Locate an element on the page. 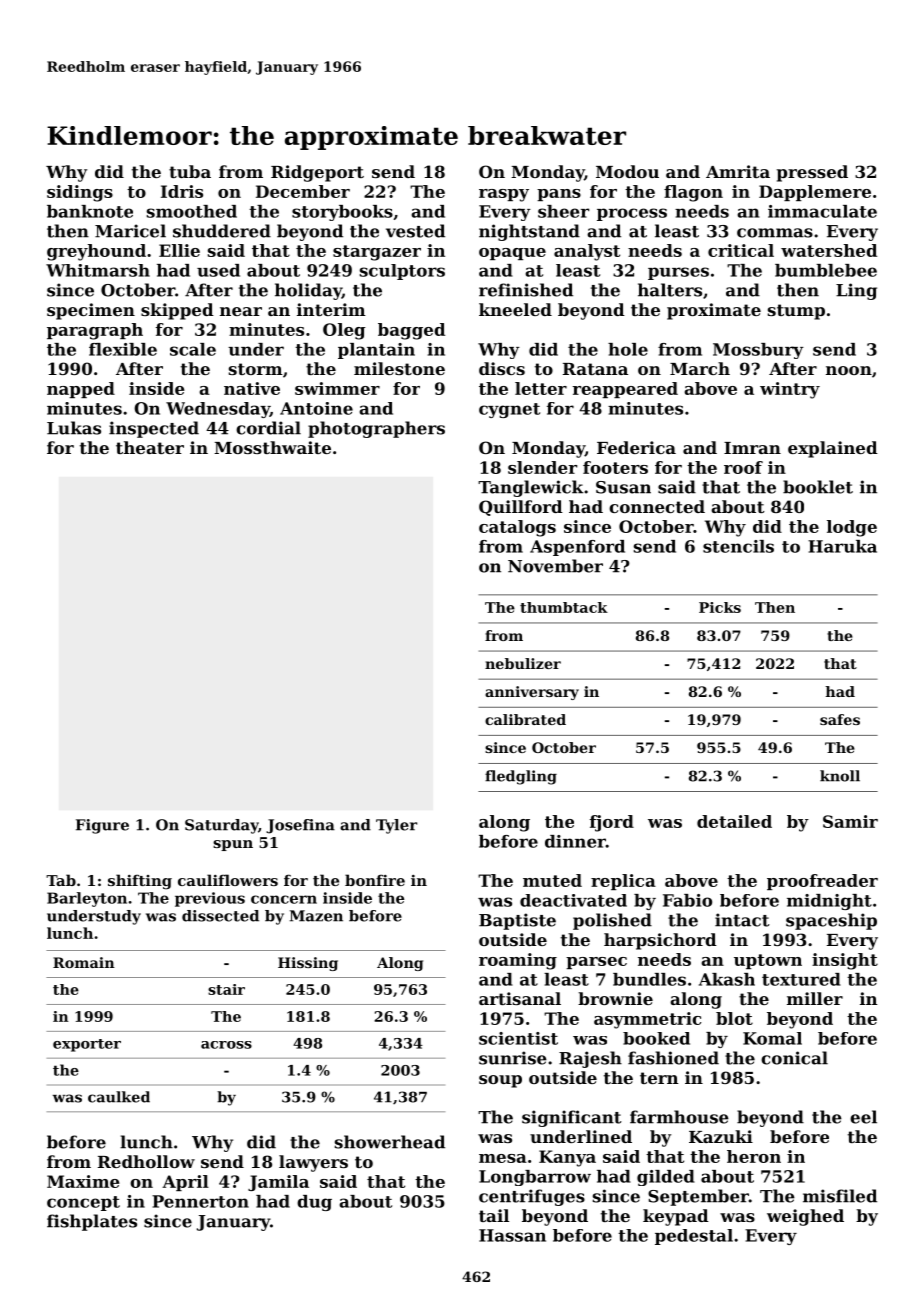  nebulizer is located at coordinates (523, 663).
